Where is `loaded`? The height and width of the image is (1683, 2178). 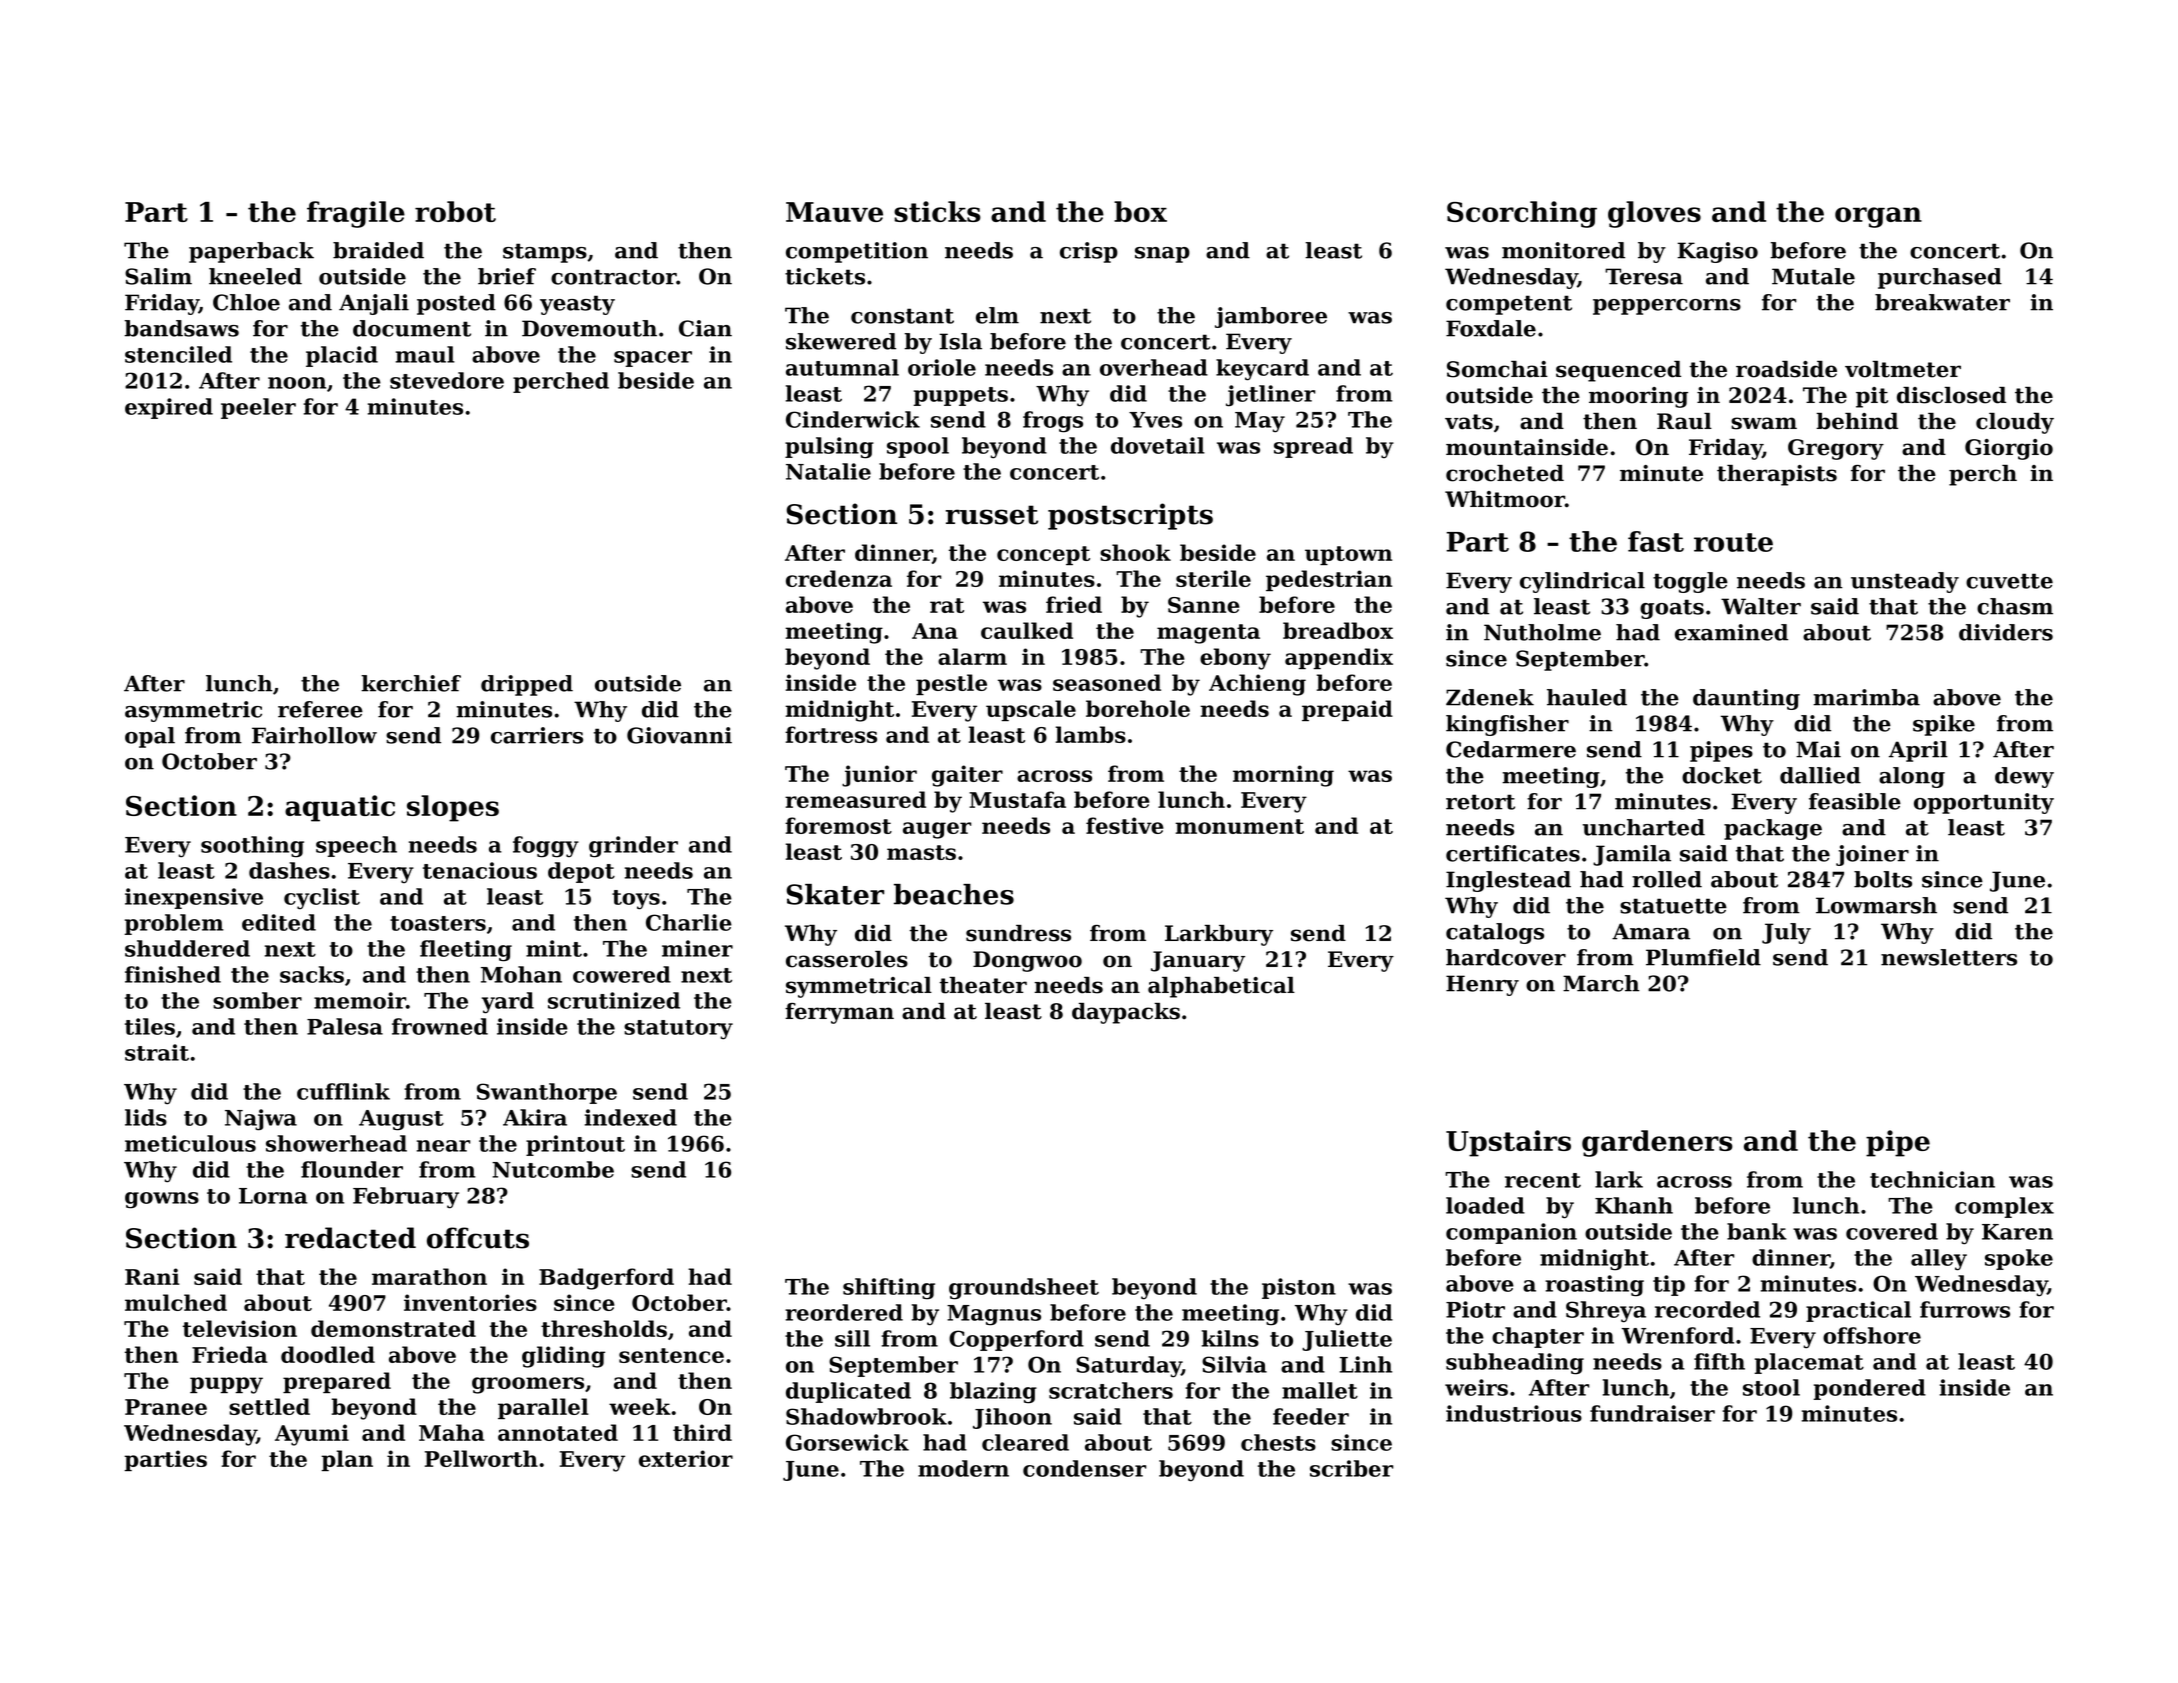
loaded is located at coordinates (1485, 1205).
